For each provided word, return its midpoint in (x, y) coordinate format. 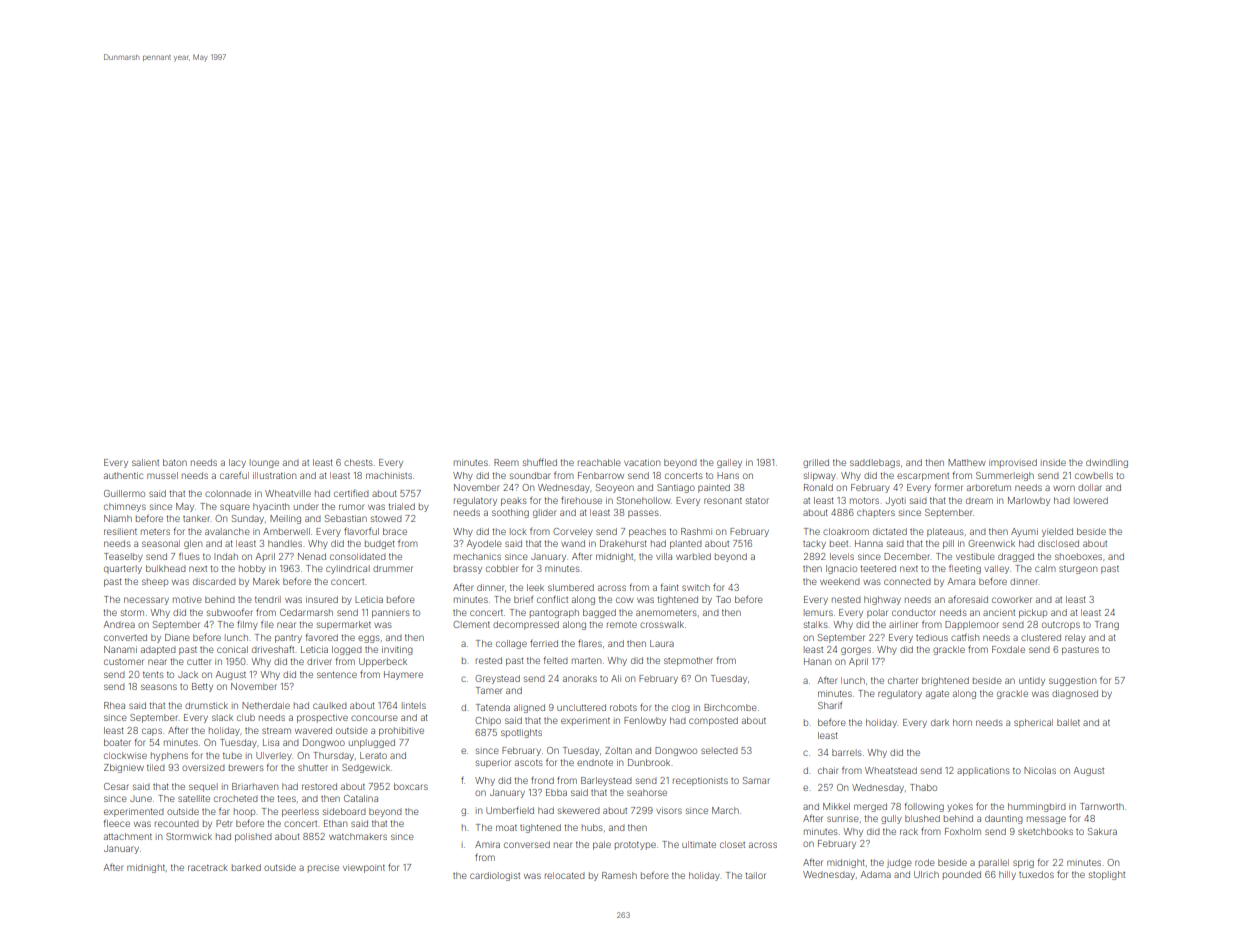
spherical (1033, 723)
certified (351, 493)
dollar (1090, 487)
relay (1075, 638)
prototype (635, 846)
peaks (514, 501)
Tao (723, 599)
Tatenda (493, 707)
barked (246, 867)
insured (322, 599)
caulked (330, 705)
